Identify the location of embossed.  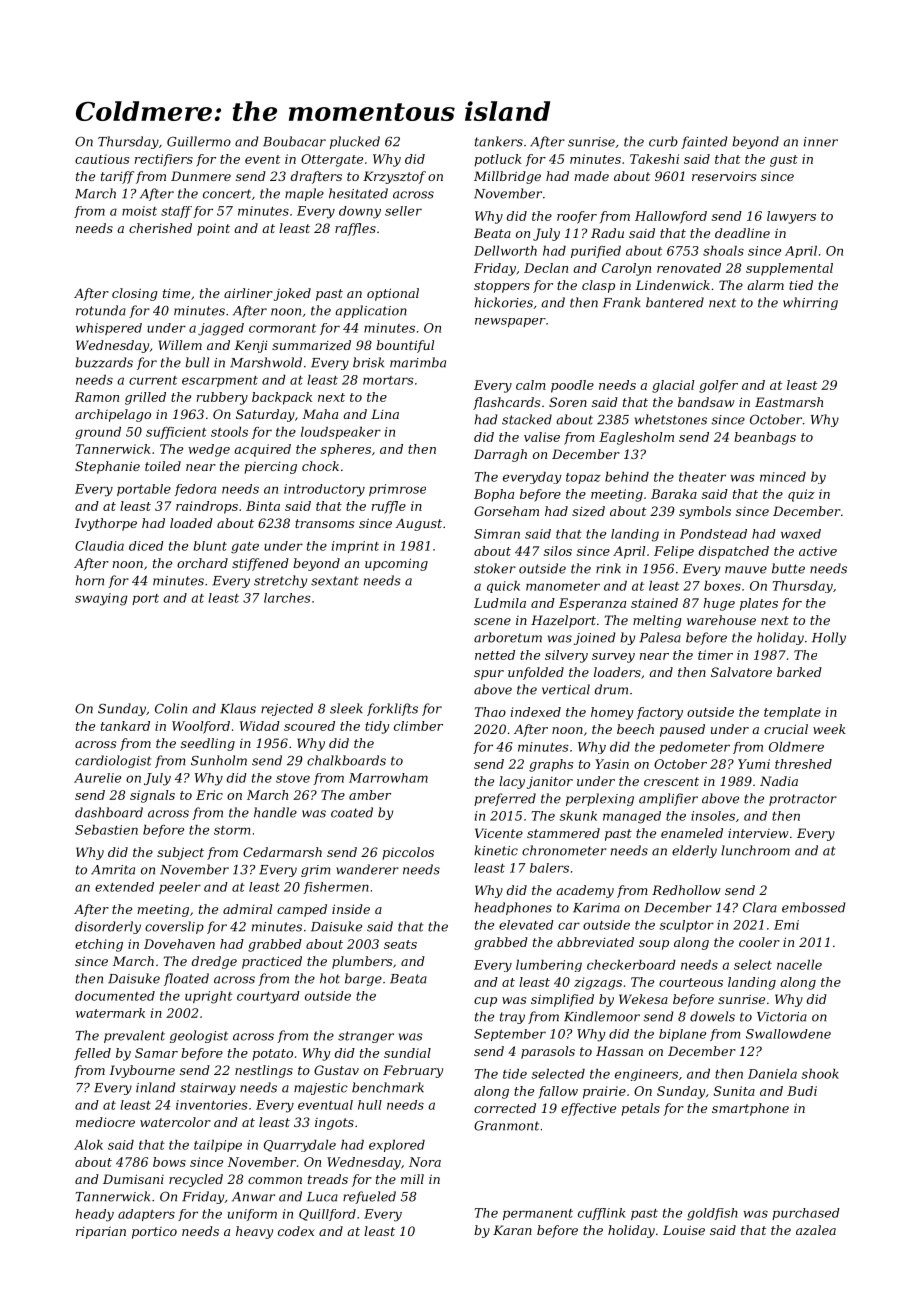
(813, 907).
